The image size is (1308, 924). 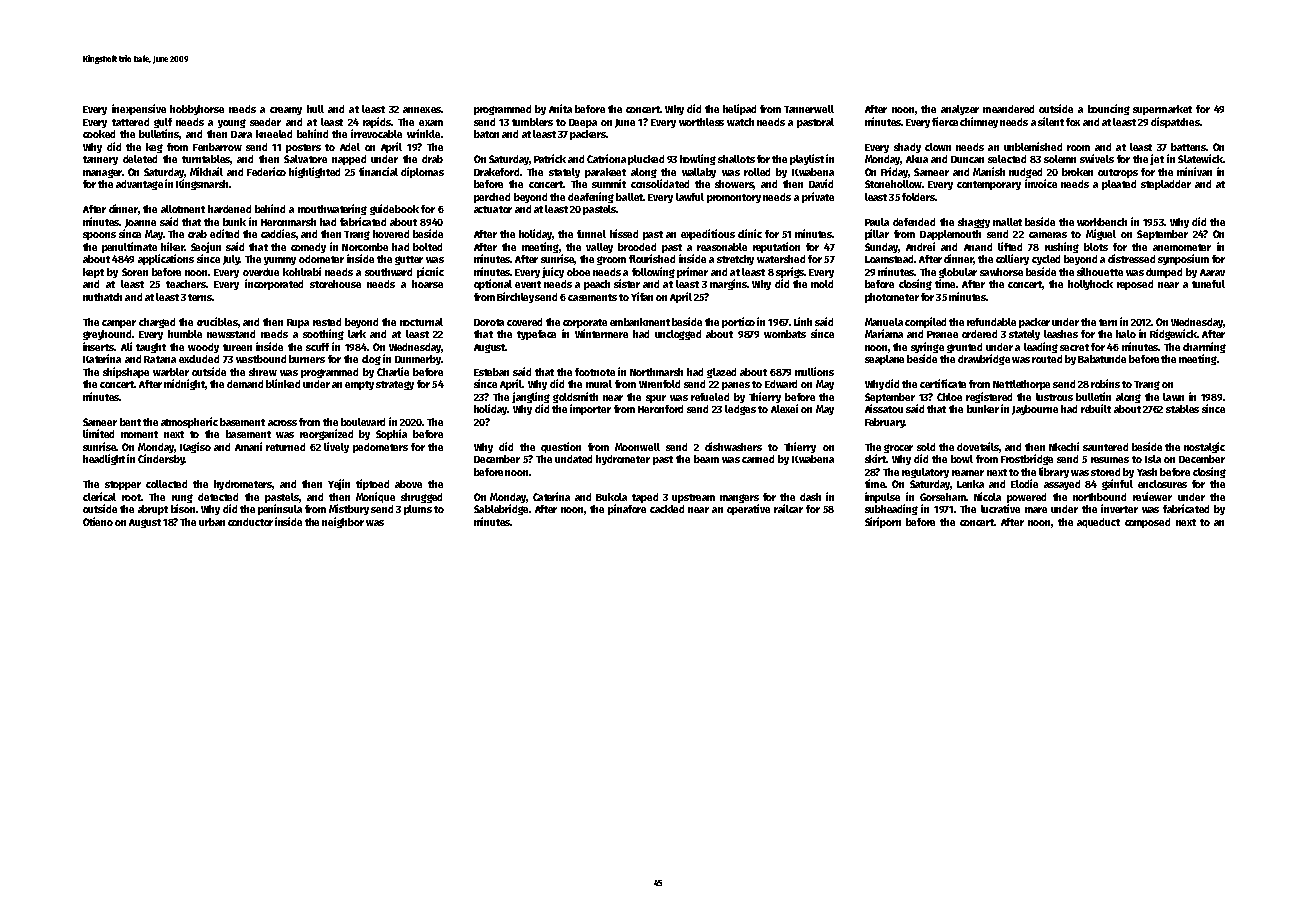 What do you see at coordinates (884, 360) in the screenshot?
I see `seaplane` at bounding box center [884, 360].
